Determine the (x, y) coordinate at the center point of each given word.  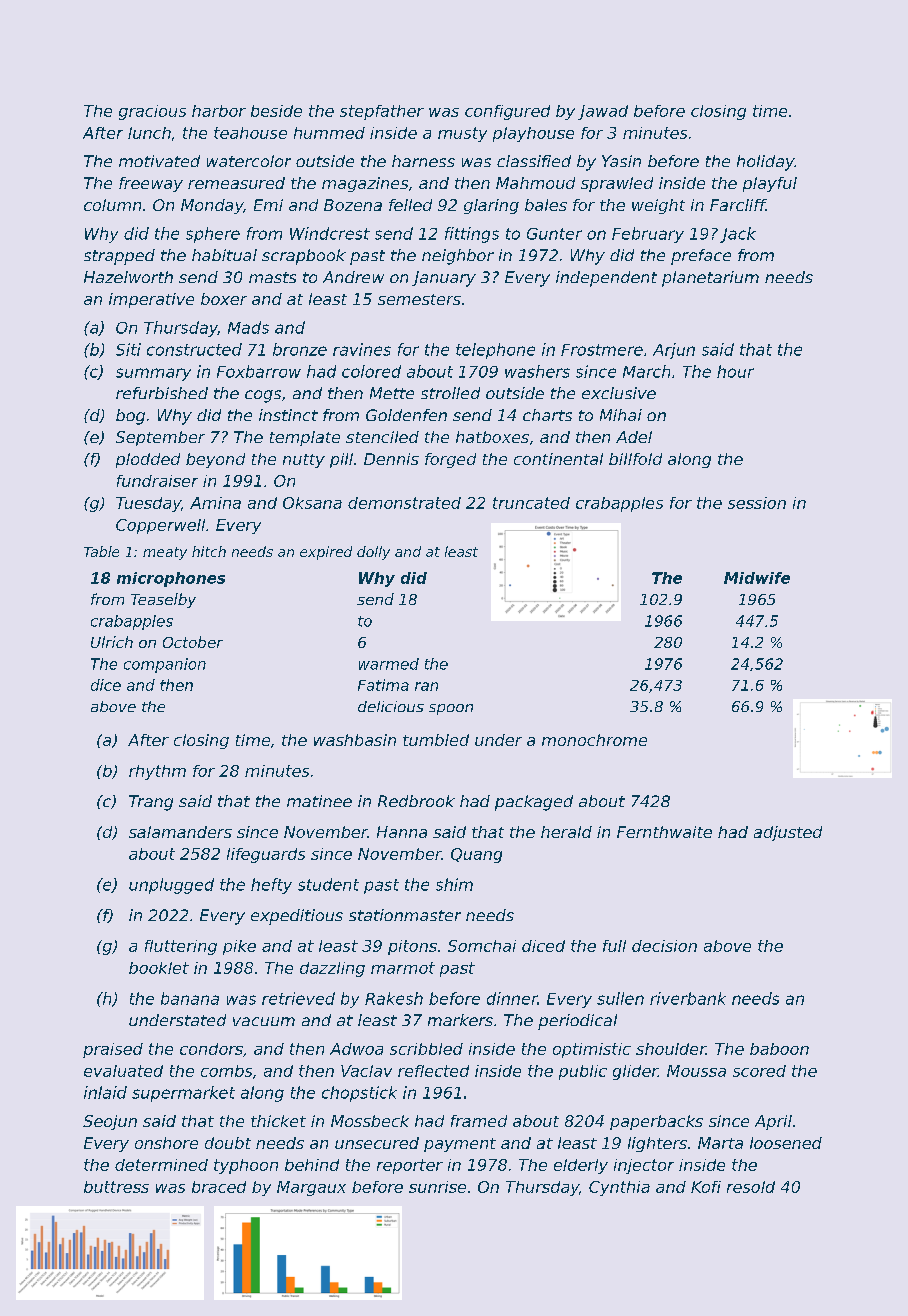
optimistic (592, 1050)
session (757, 503)
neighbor (458, 257)
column (112, 205)
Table (101, 551)
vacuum (264, 1021)
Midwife (757, 578)
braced (219, 1187)
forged (450, 460)
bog (130, 417)
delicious (391, 706)
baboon (779, 1049)
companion (165, 665)
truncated (531, 503)
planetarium (710, 279)
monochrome (594, 740)
